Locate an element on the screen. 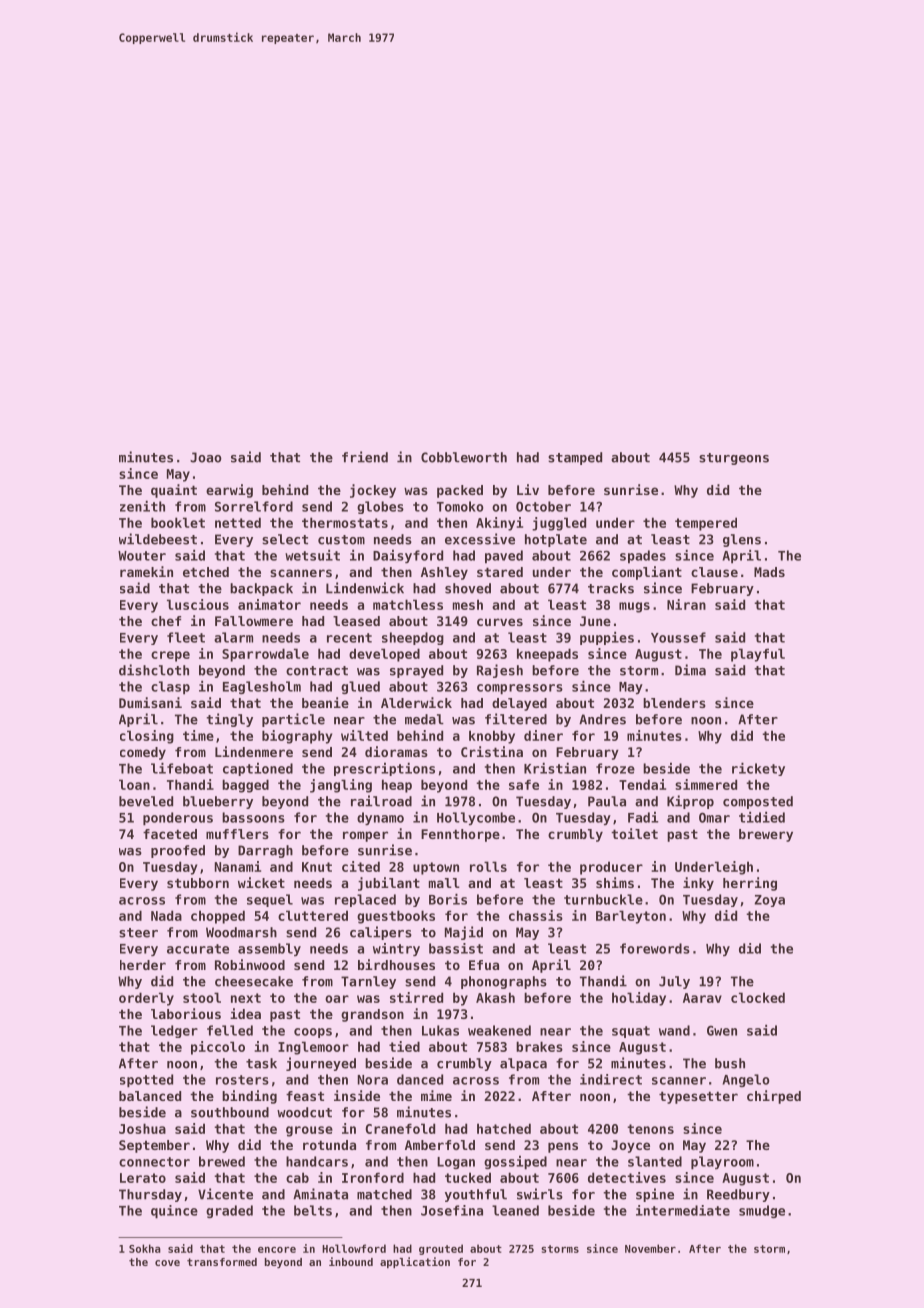 The width and height of the screenshot is (924, 1308). graded is located at coordinates (229, 1211).
